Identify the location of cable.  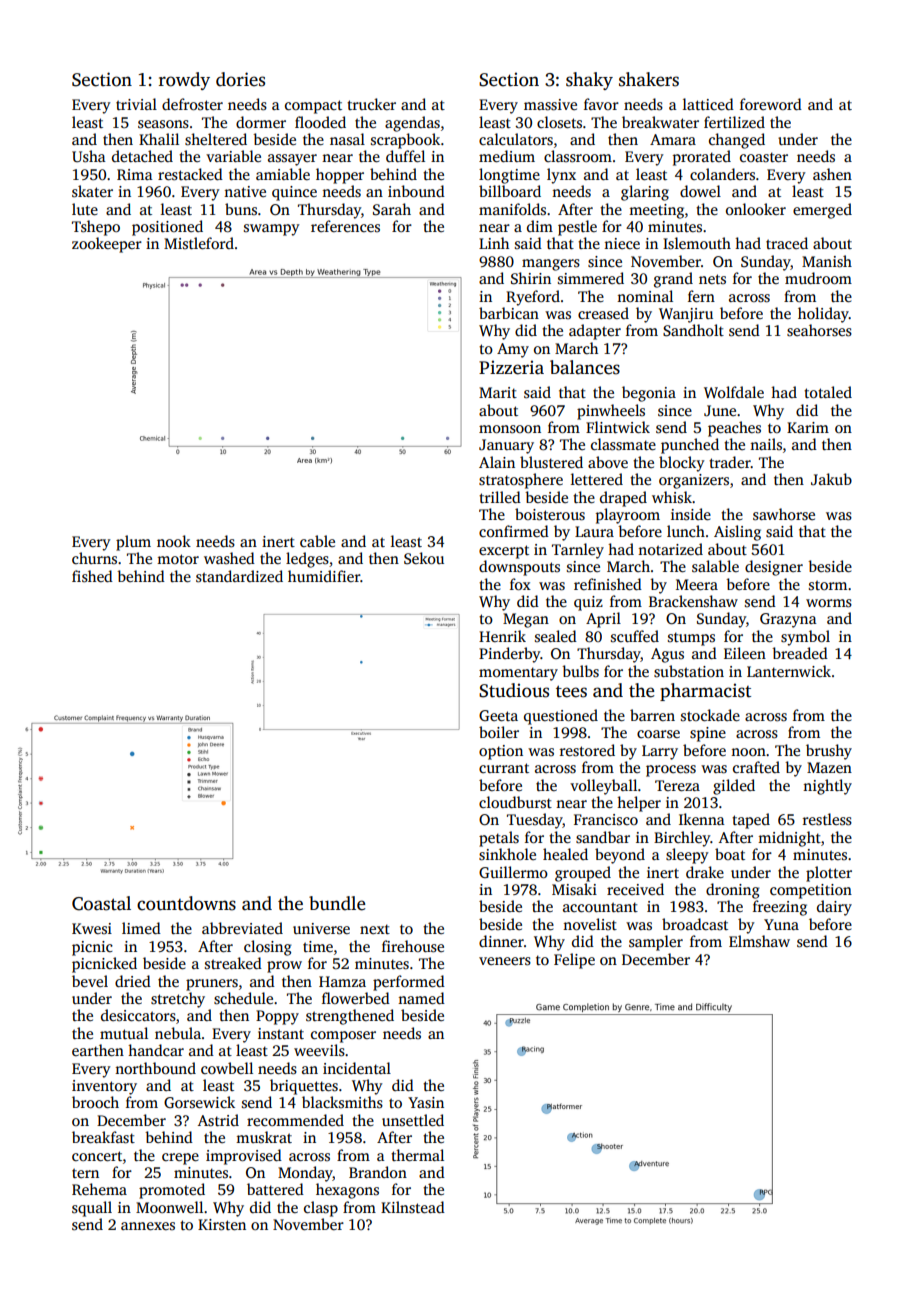
(317, 541).
